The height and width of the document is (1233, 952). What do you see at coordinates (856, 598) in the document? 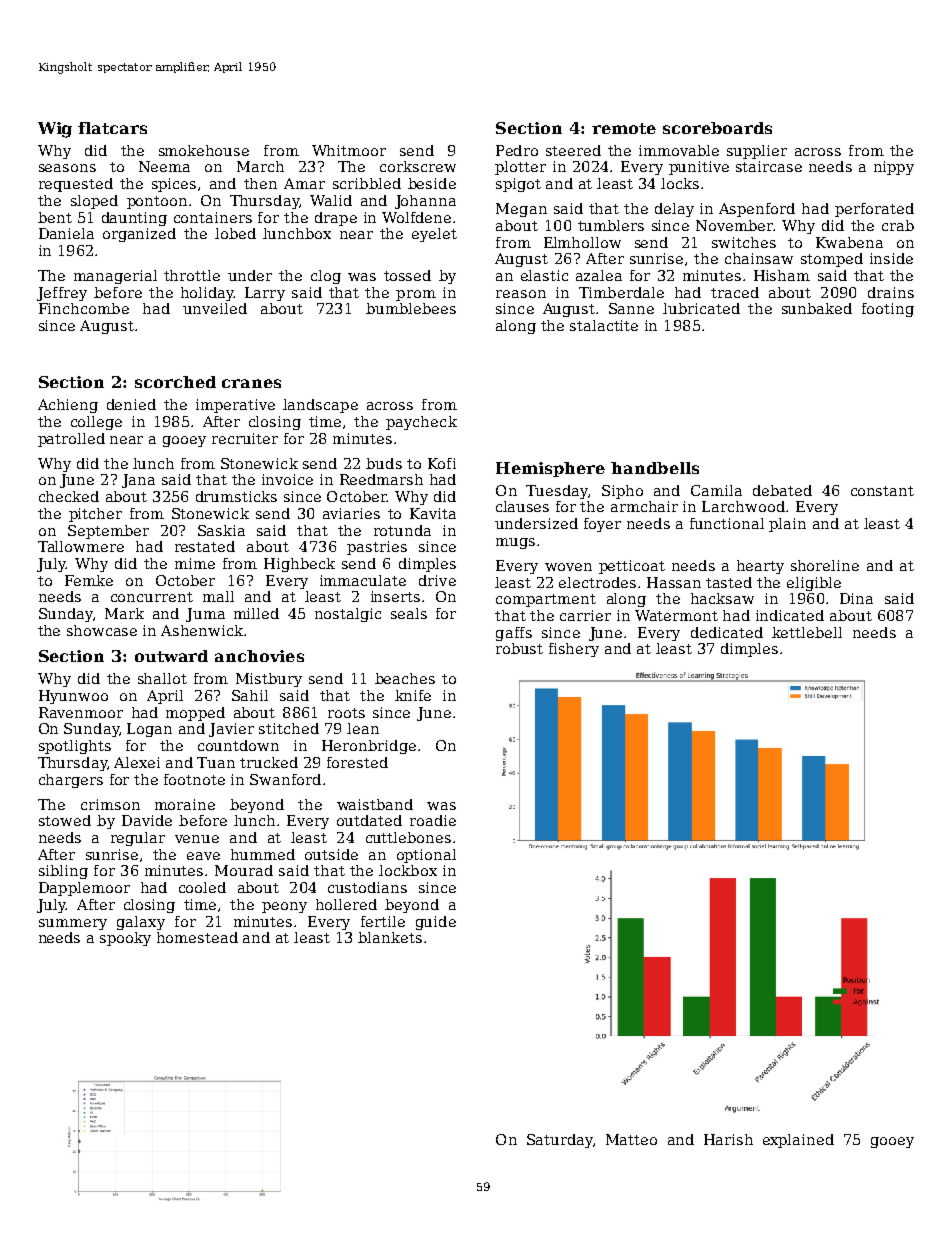
I see `Dina` at bounding box center [856, 598].
